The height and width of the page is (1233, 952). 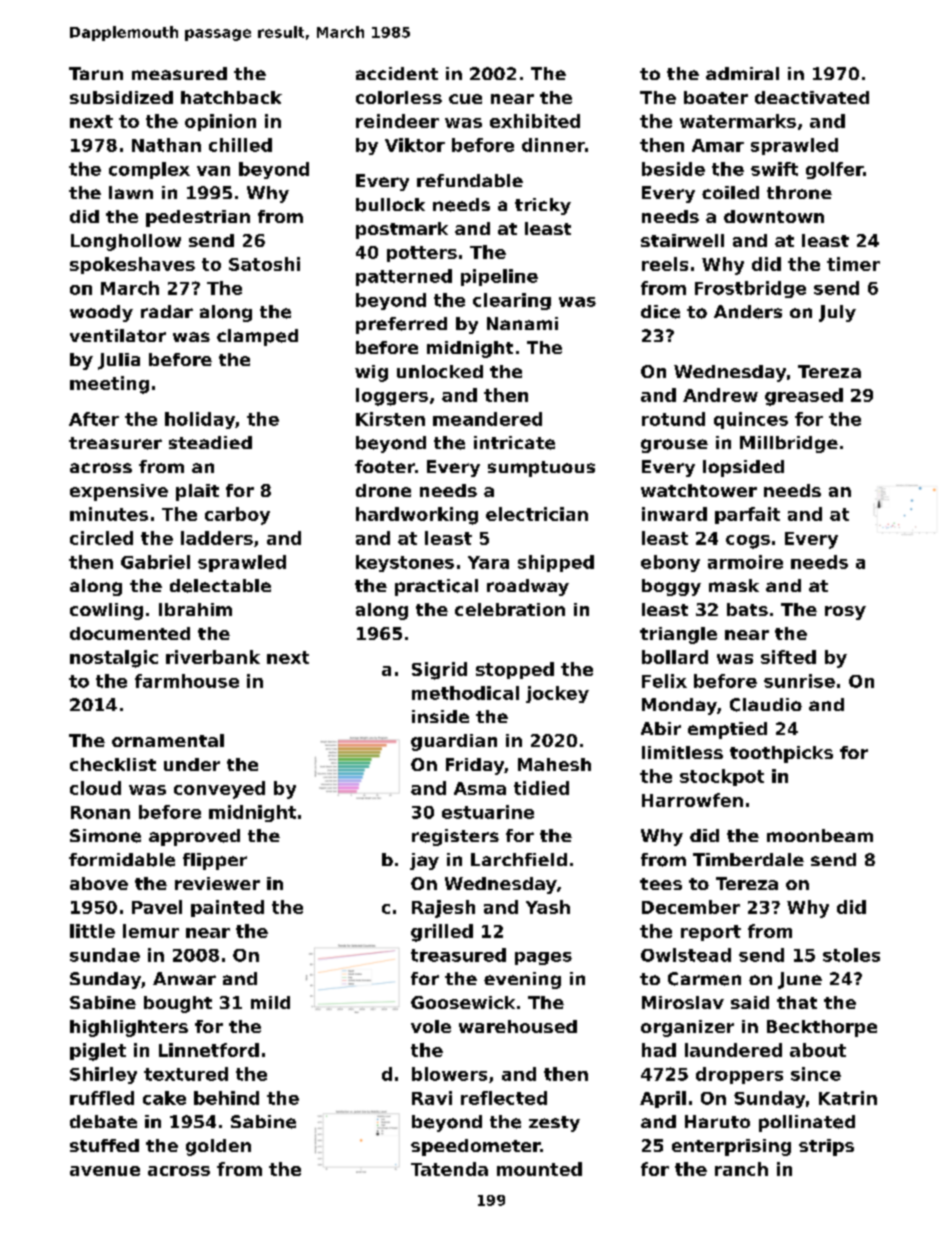 What do you see at coordinates (198, 218) in the page?
I see `pedestrian` at bounding box center [198, 218].
